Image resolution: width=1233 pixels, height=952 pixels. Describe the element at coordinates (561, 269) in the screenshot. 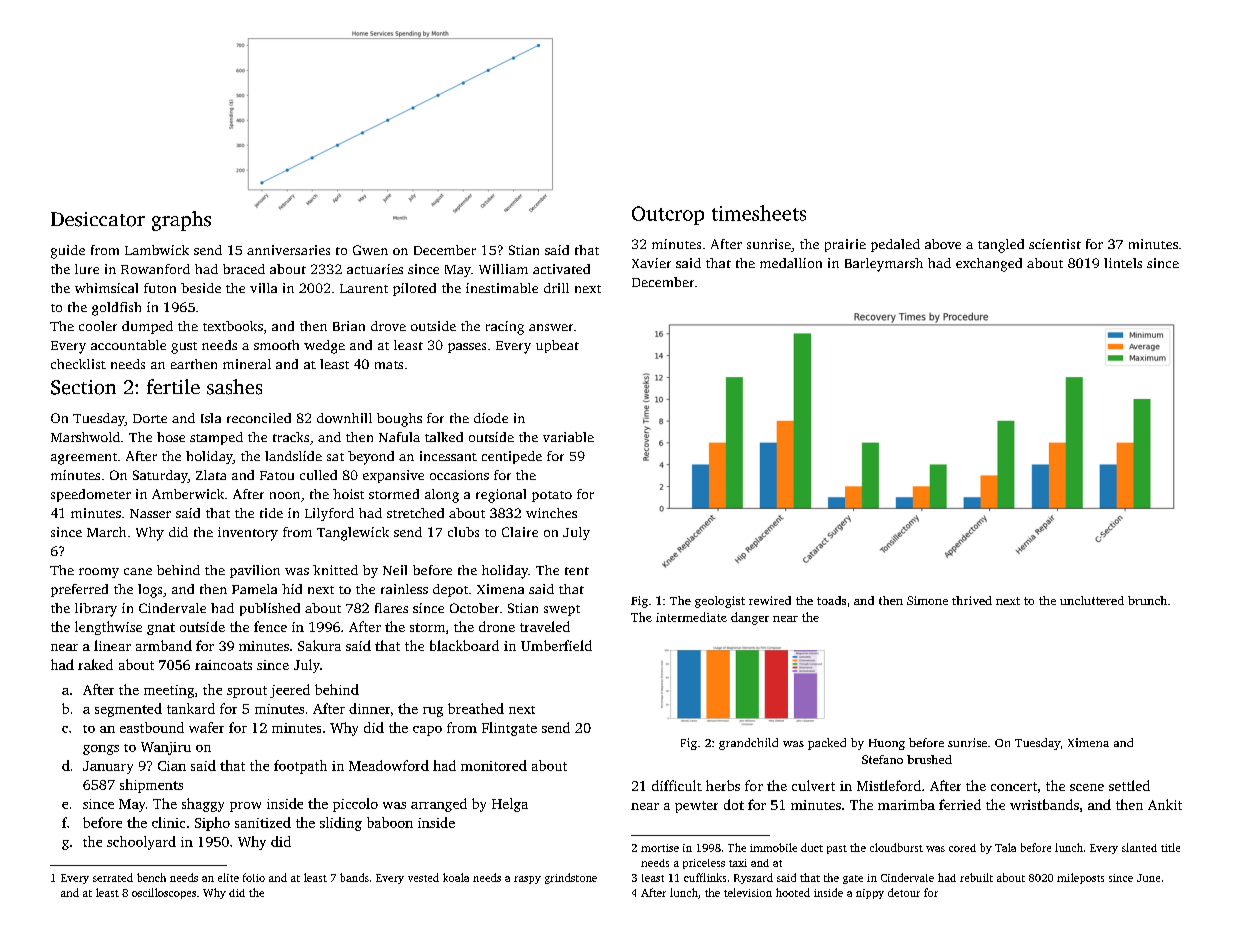

I see `activated` at that location.
